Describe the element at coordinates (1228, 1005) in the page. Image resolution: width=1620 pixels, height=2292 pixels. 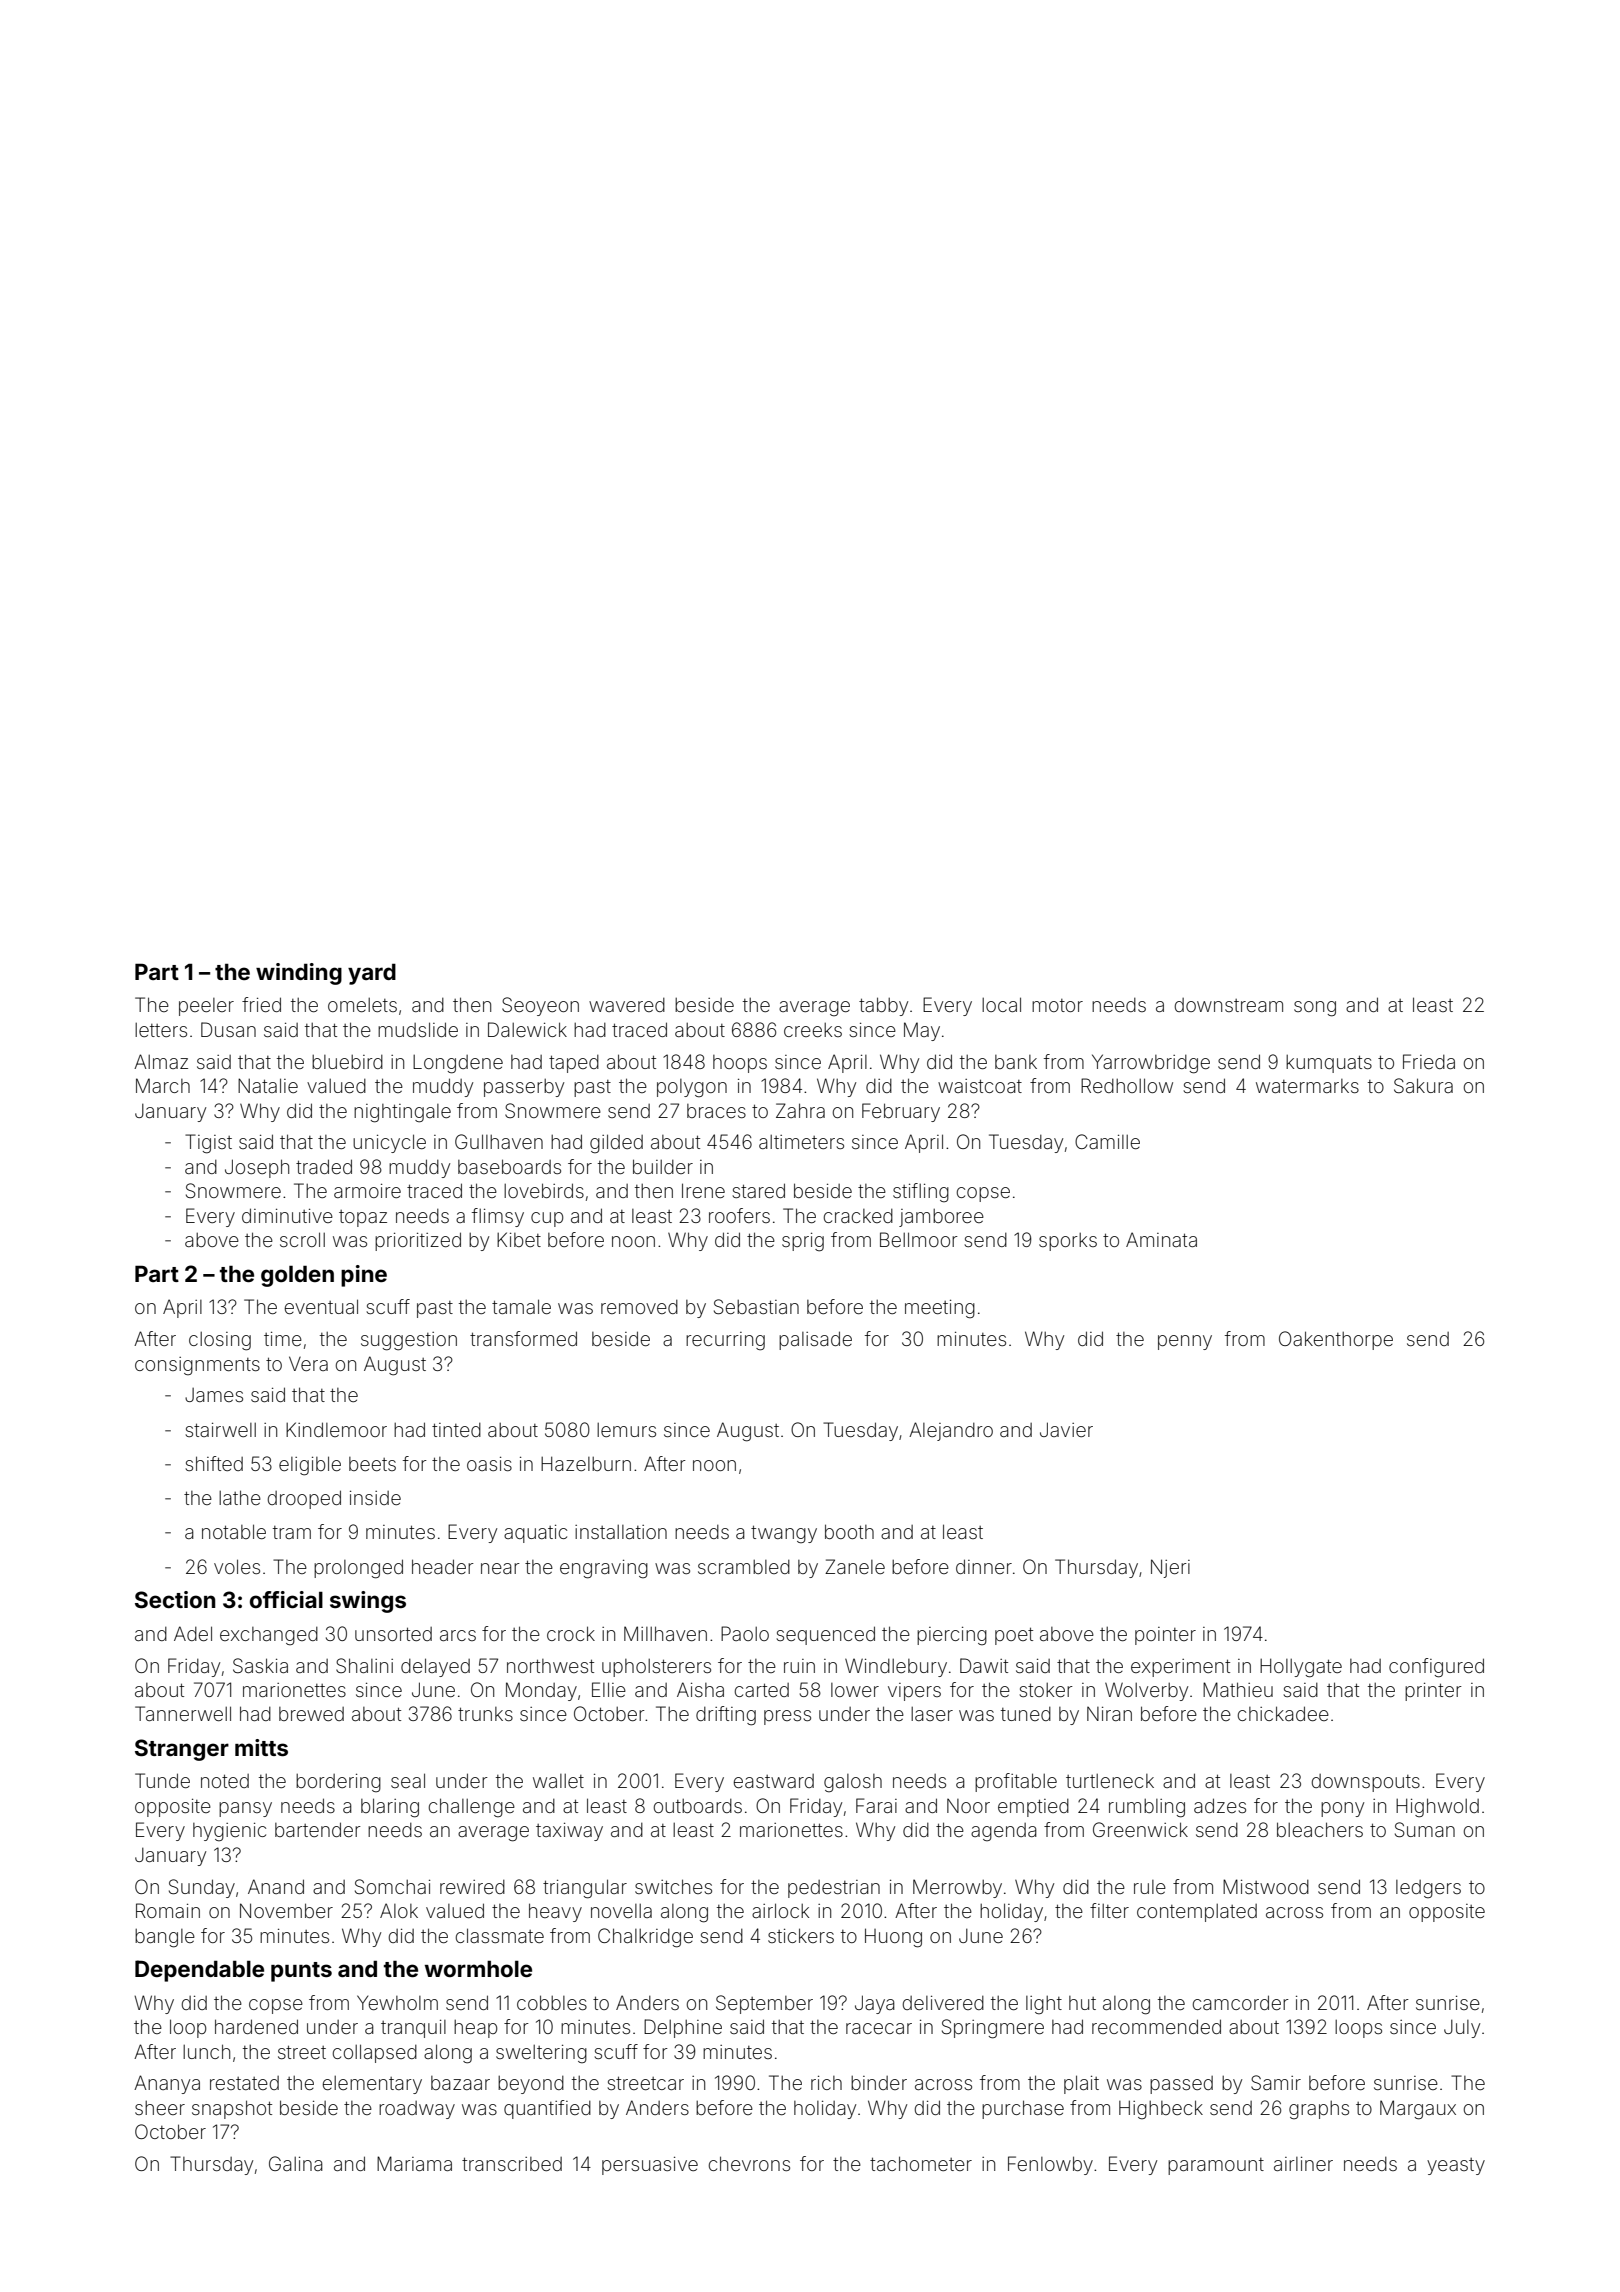
I see `downstream` at that location.
